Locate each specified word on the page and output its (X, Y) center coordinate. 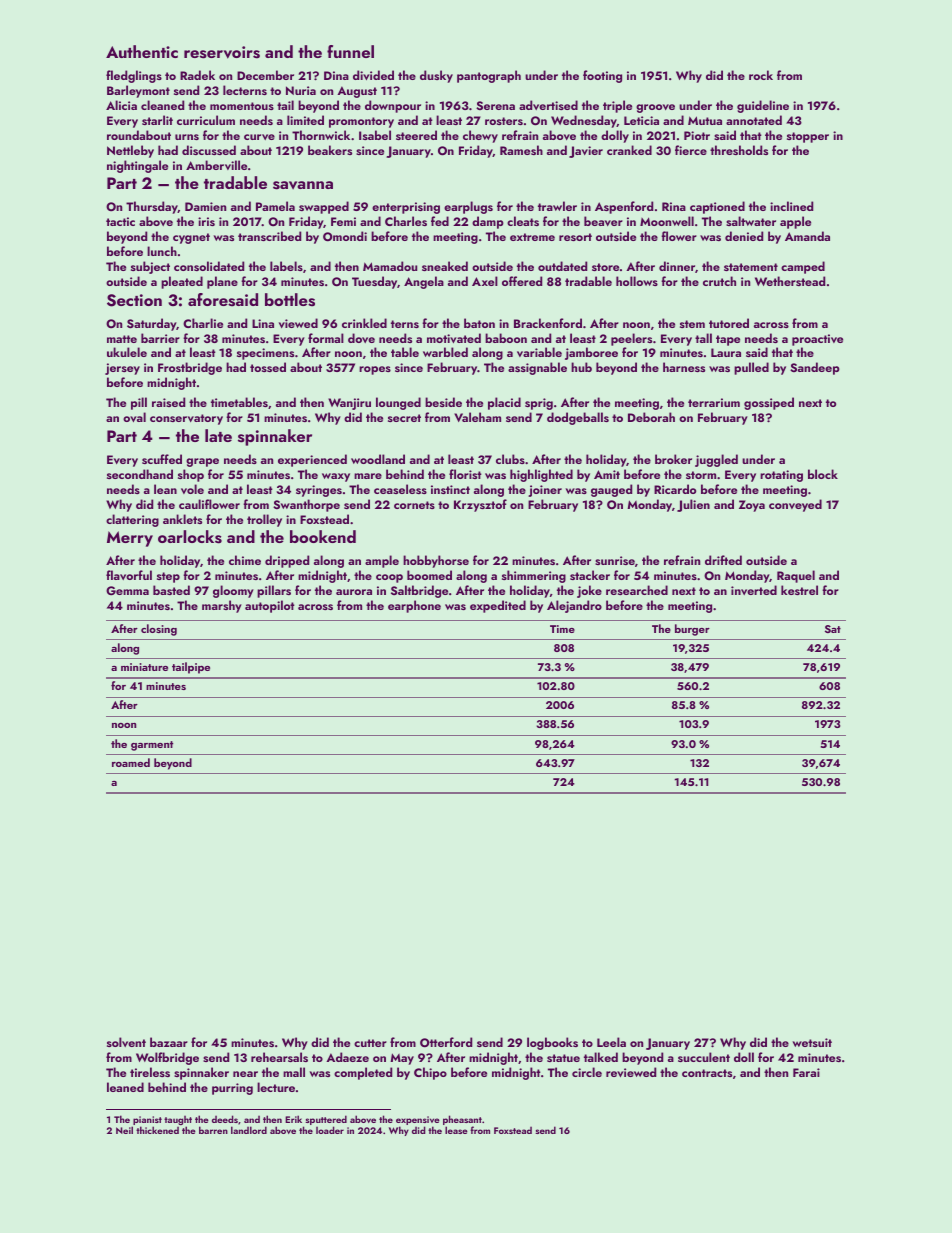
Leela (611, 1042)
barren (213, 1130)
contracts (707, 1073)
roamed (131, 762)
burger (692, 630)
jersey (122, 369)
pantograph (489, 76)
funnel (350, 51)
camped (803, 267)
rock (761, 75)
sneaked (445, 266)
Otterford (446, 1042)
